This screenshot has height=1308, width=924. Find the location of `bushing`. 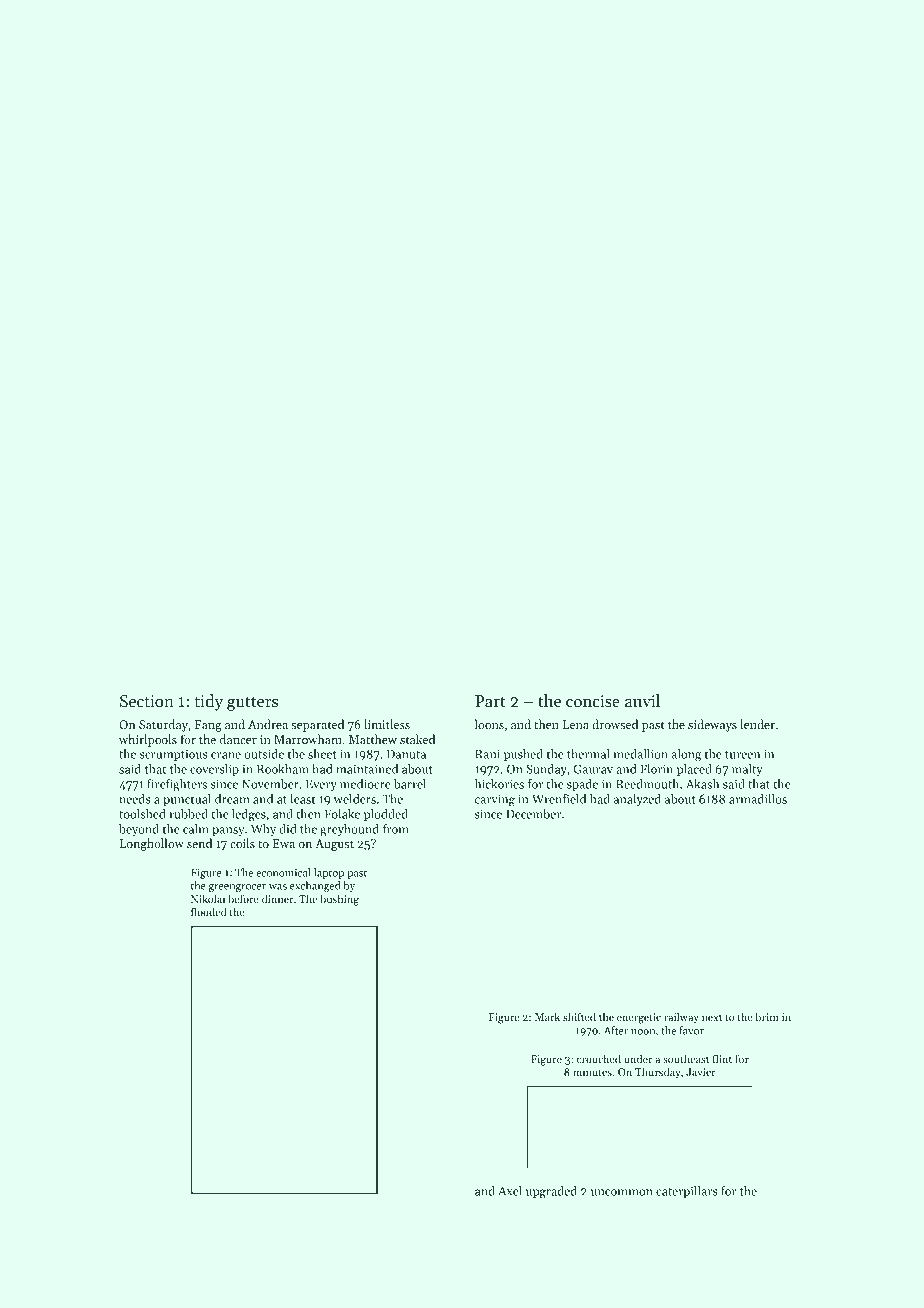

bushing is located at coordinates (339, 900).
